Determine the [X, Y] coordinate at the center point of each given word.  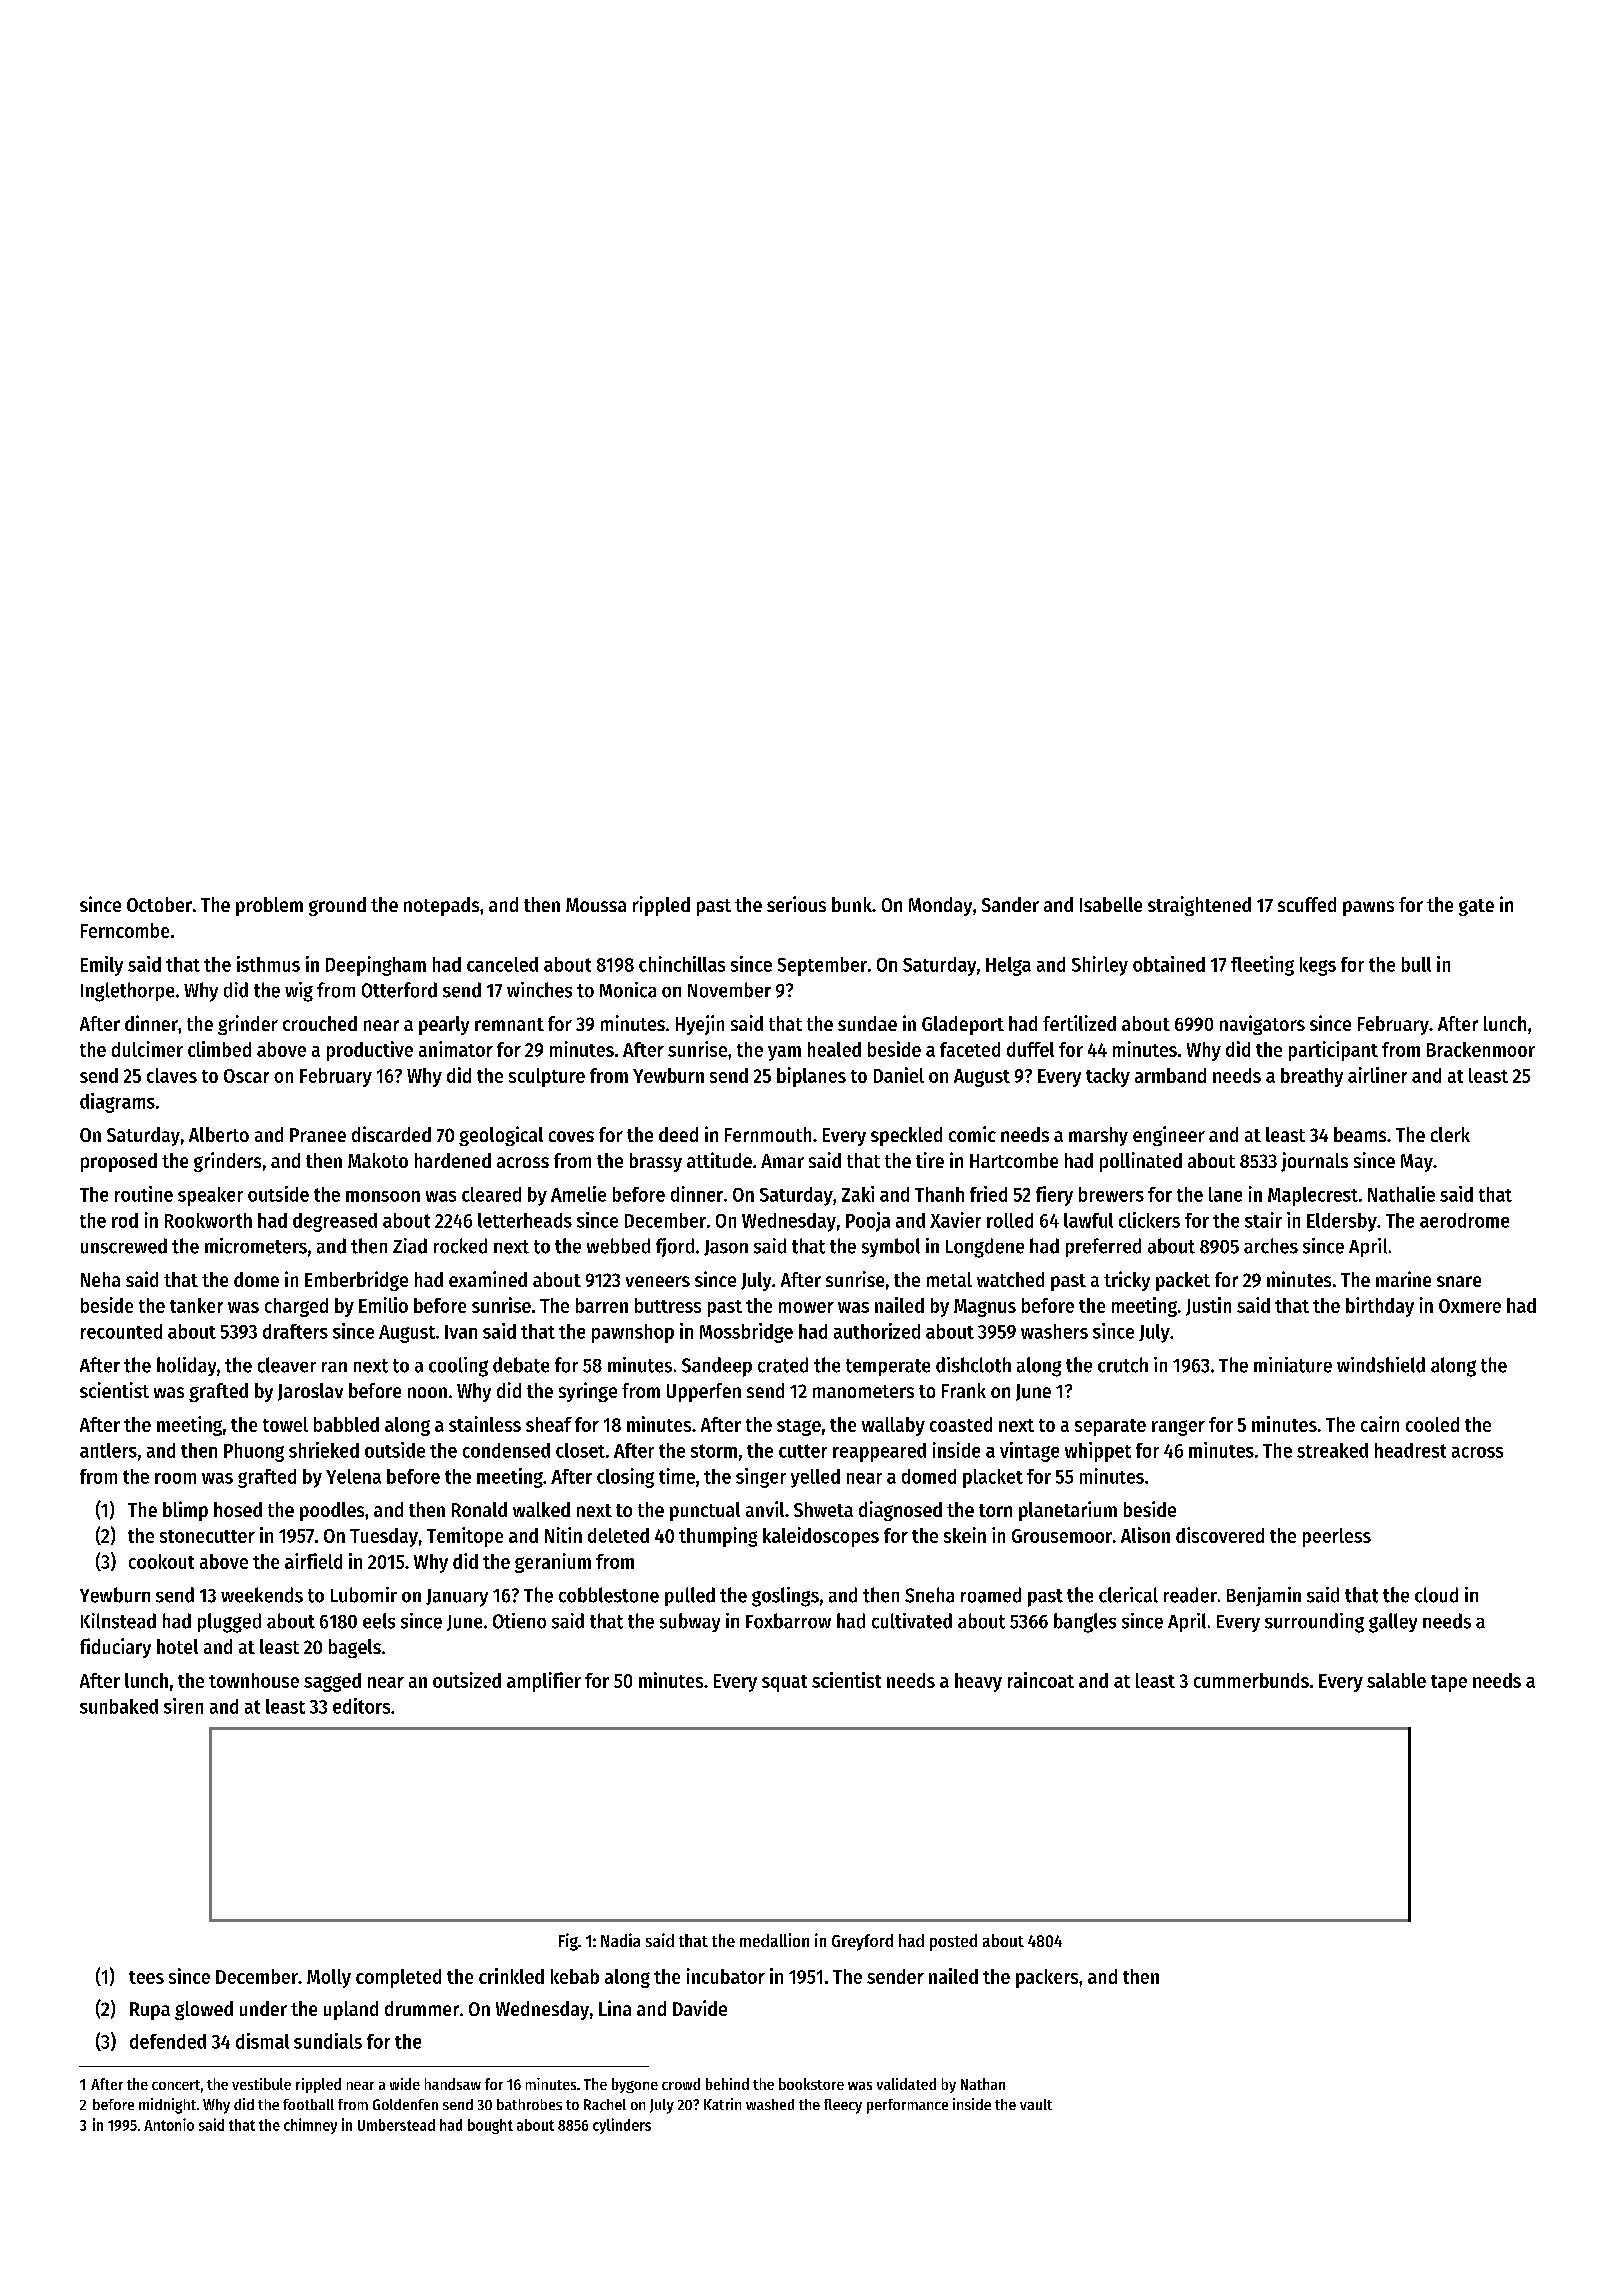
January [457, 1598]
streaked [1332, 1450]
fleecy [843, 2106]
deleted [618, 1535]
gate [1476, 907]
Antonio [169, 2124]
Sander [1010, 904]
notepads [441, 906]
